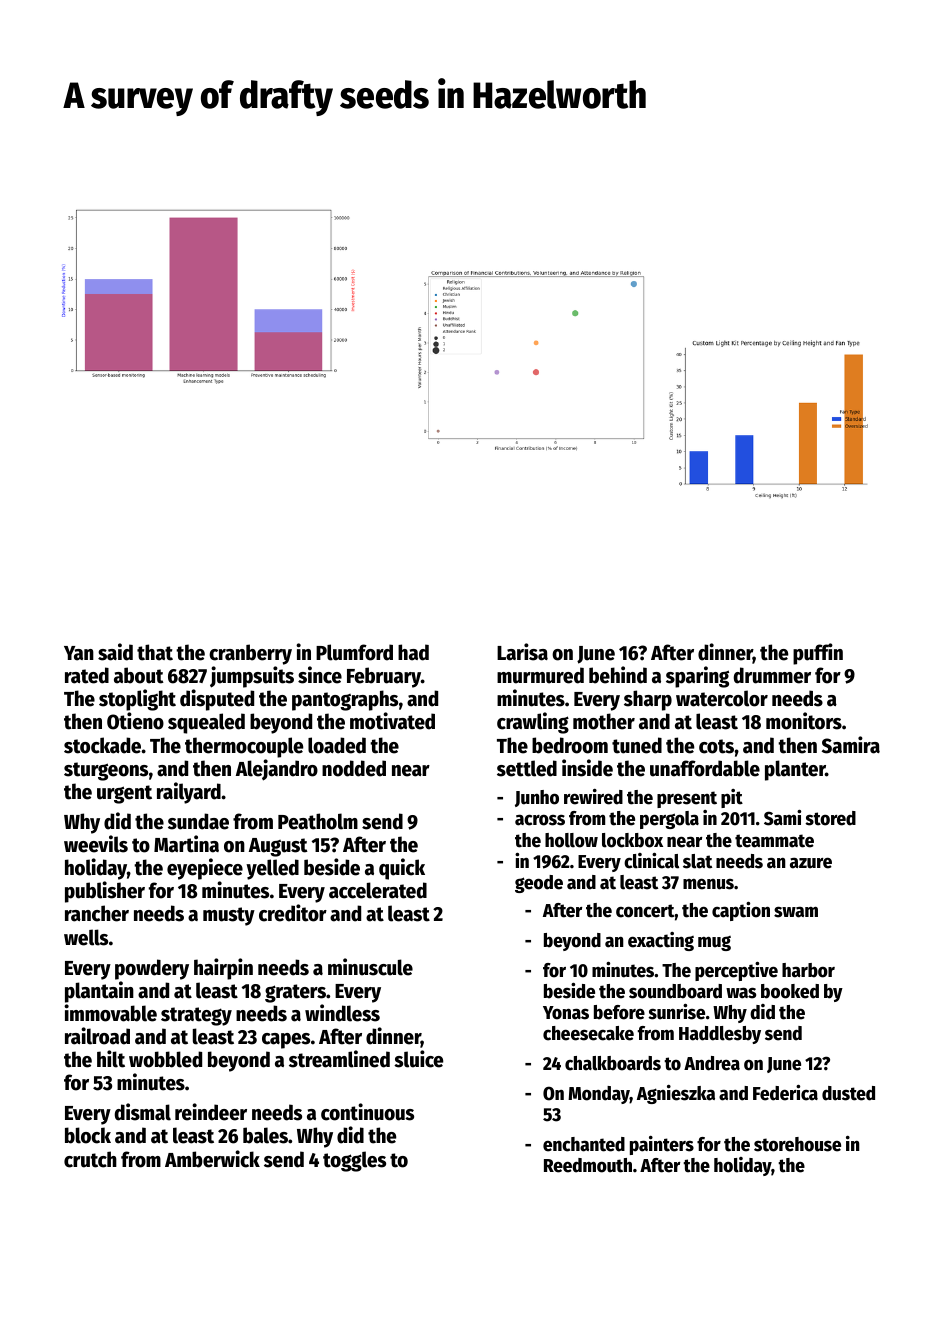  I want to click on puffin, so click(818, 654).
